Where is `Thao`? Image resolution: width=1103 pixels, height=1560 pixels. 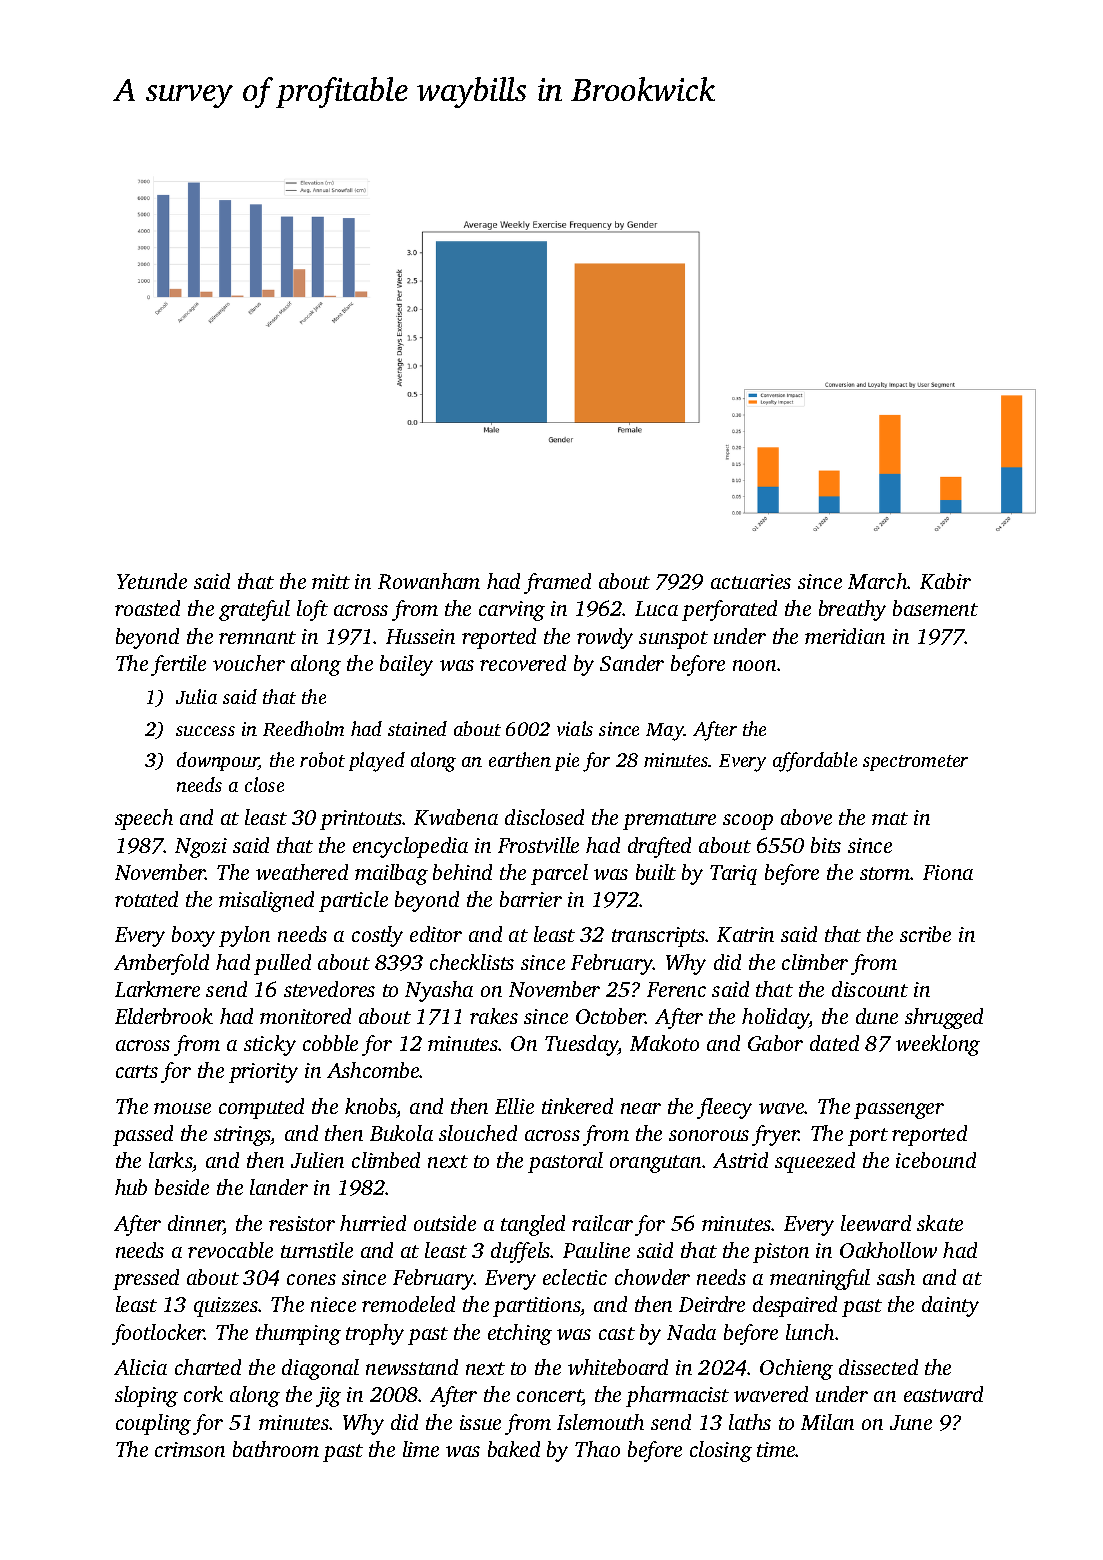
Thao is located at coordinates (597, 1449).
